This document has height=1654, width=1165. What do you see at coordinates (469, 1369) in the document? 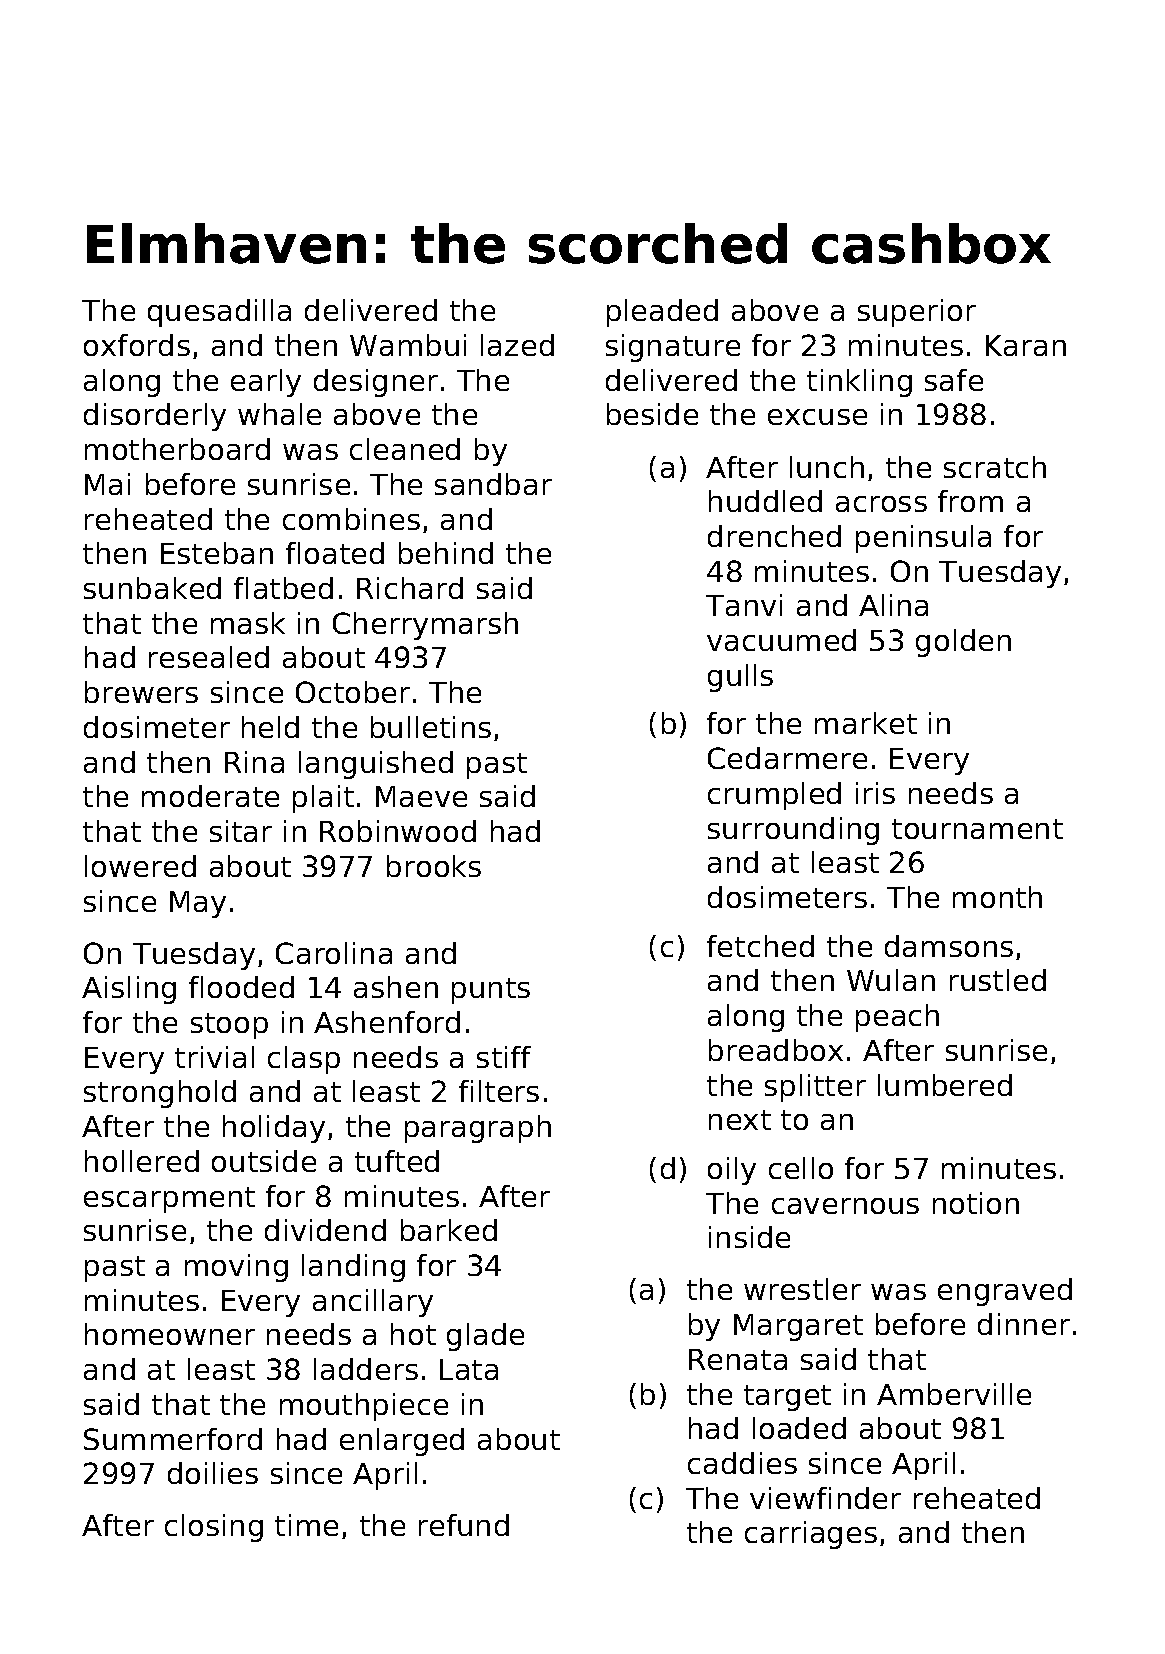
I see `Lata` at bounding box center [469, 1369].
